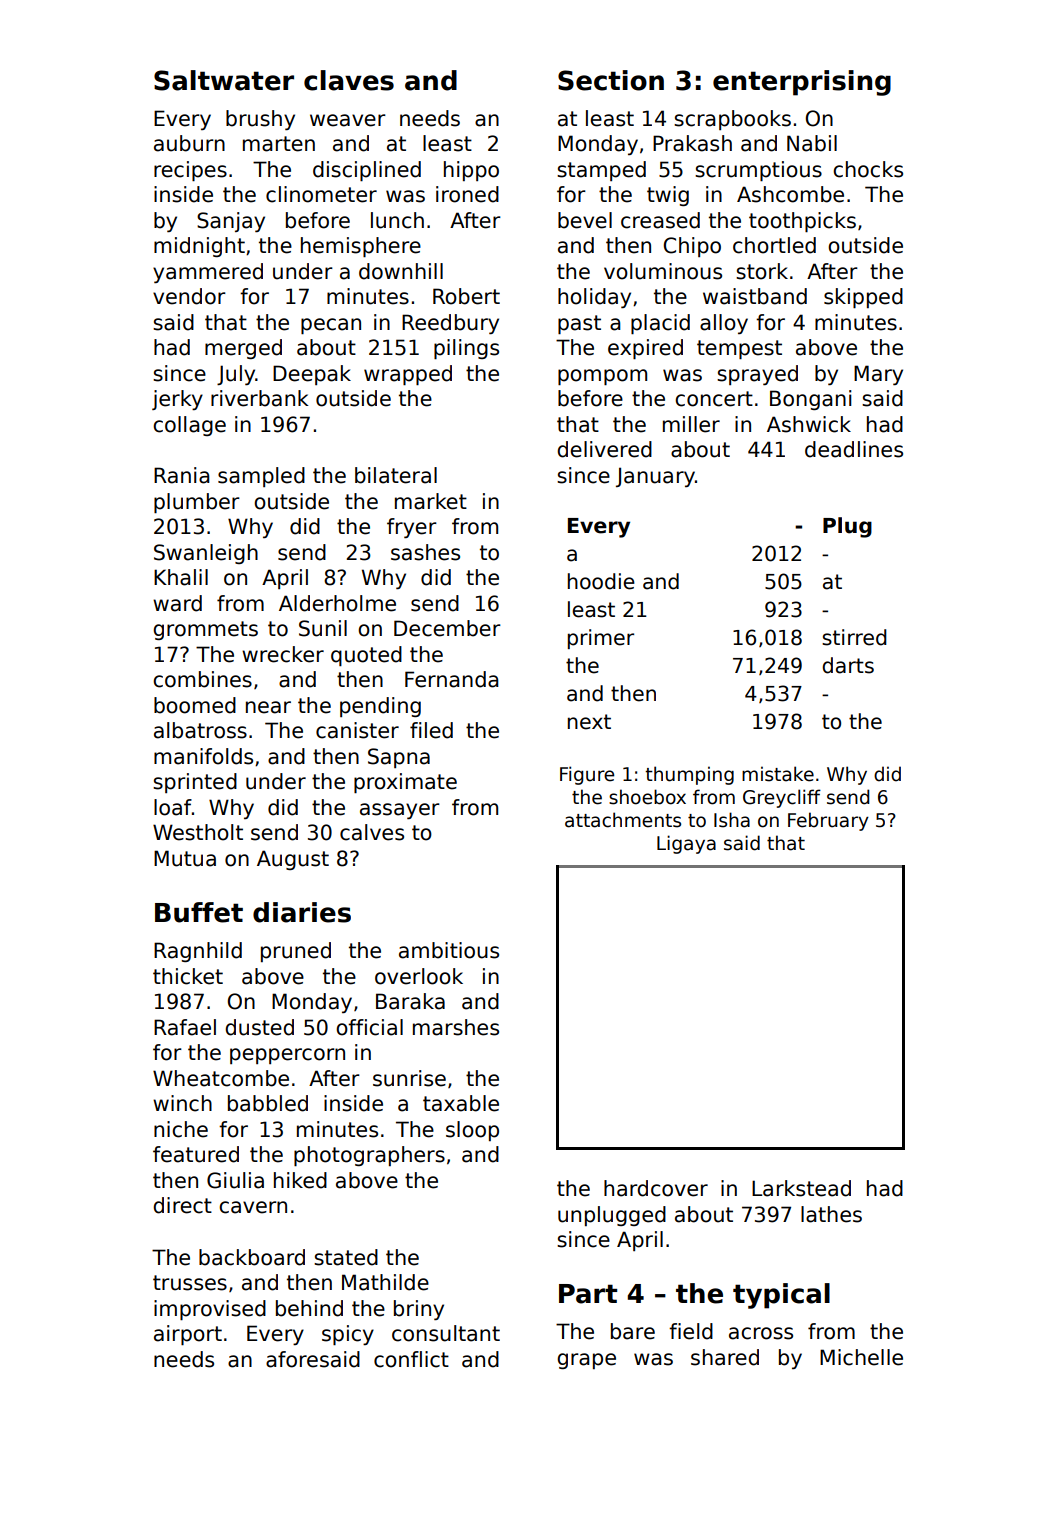  I want to click on Saltwater, so click(224, 80).
